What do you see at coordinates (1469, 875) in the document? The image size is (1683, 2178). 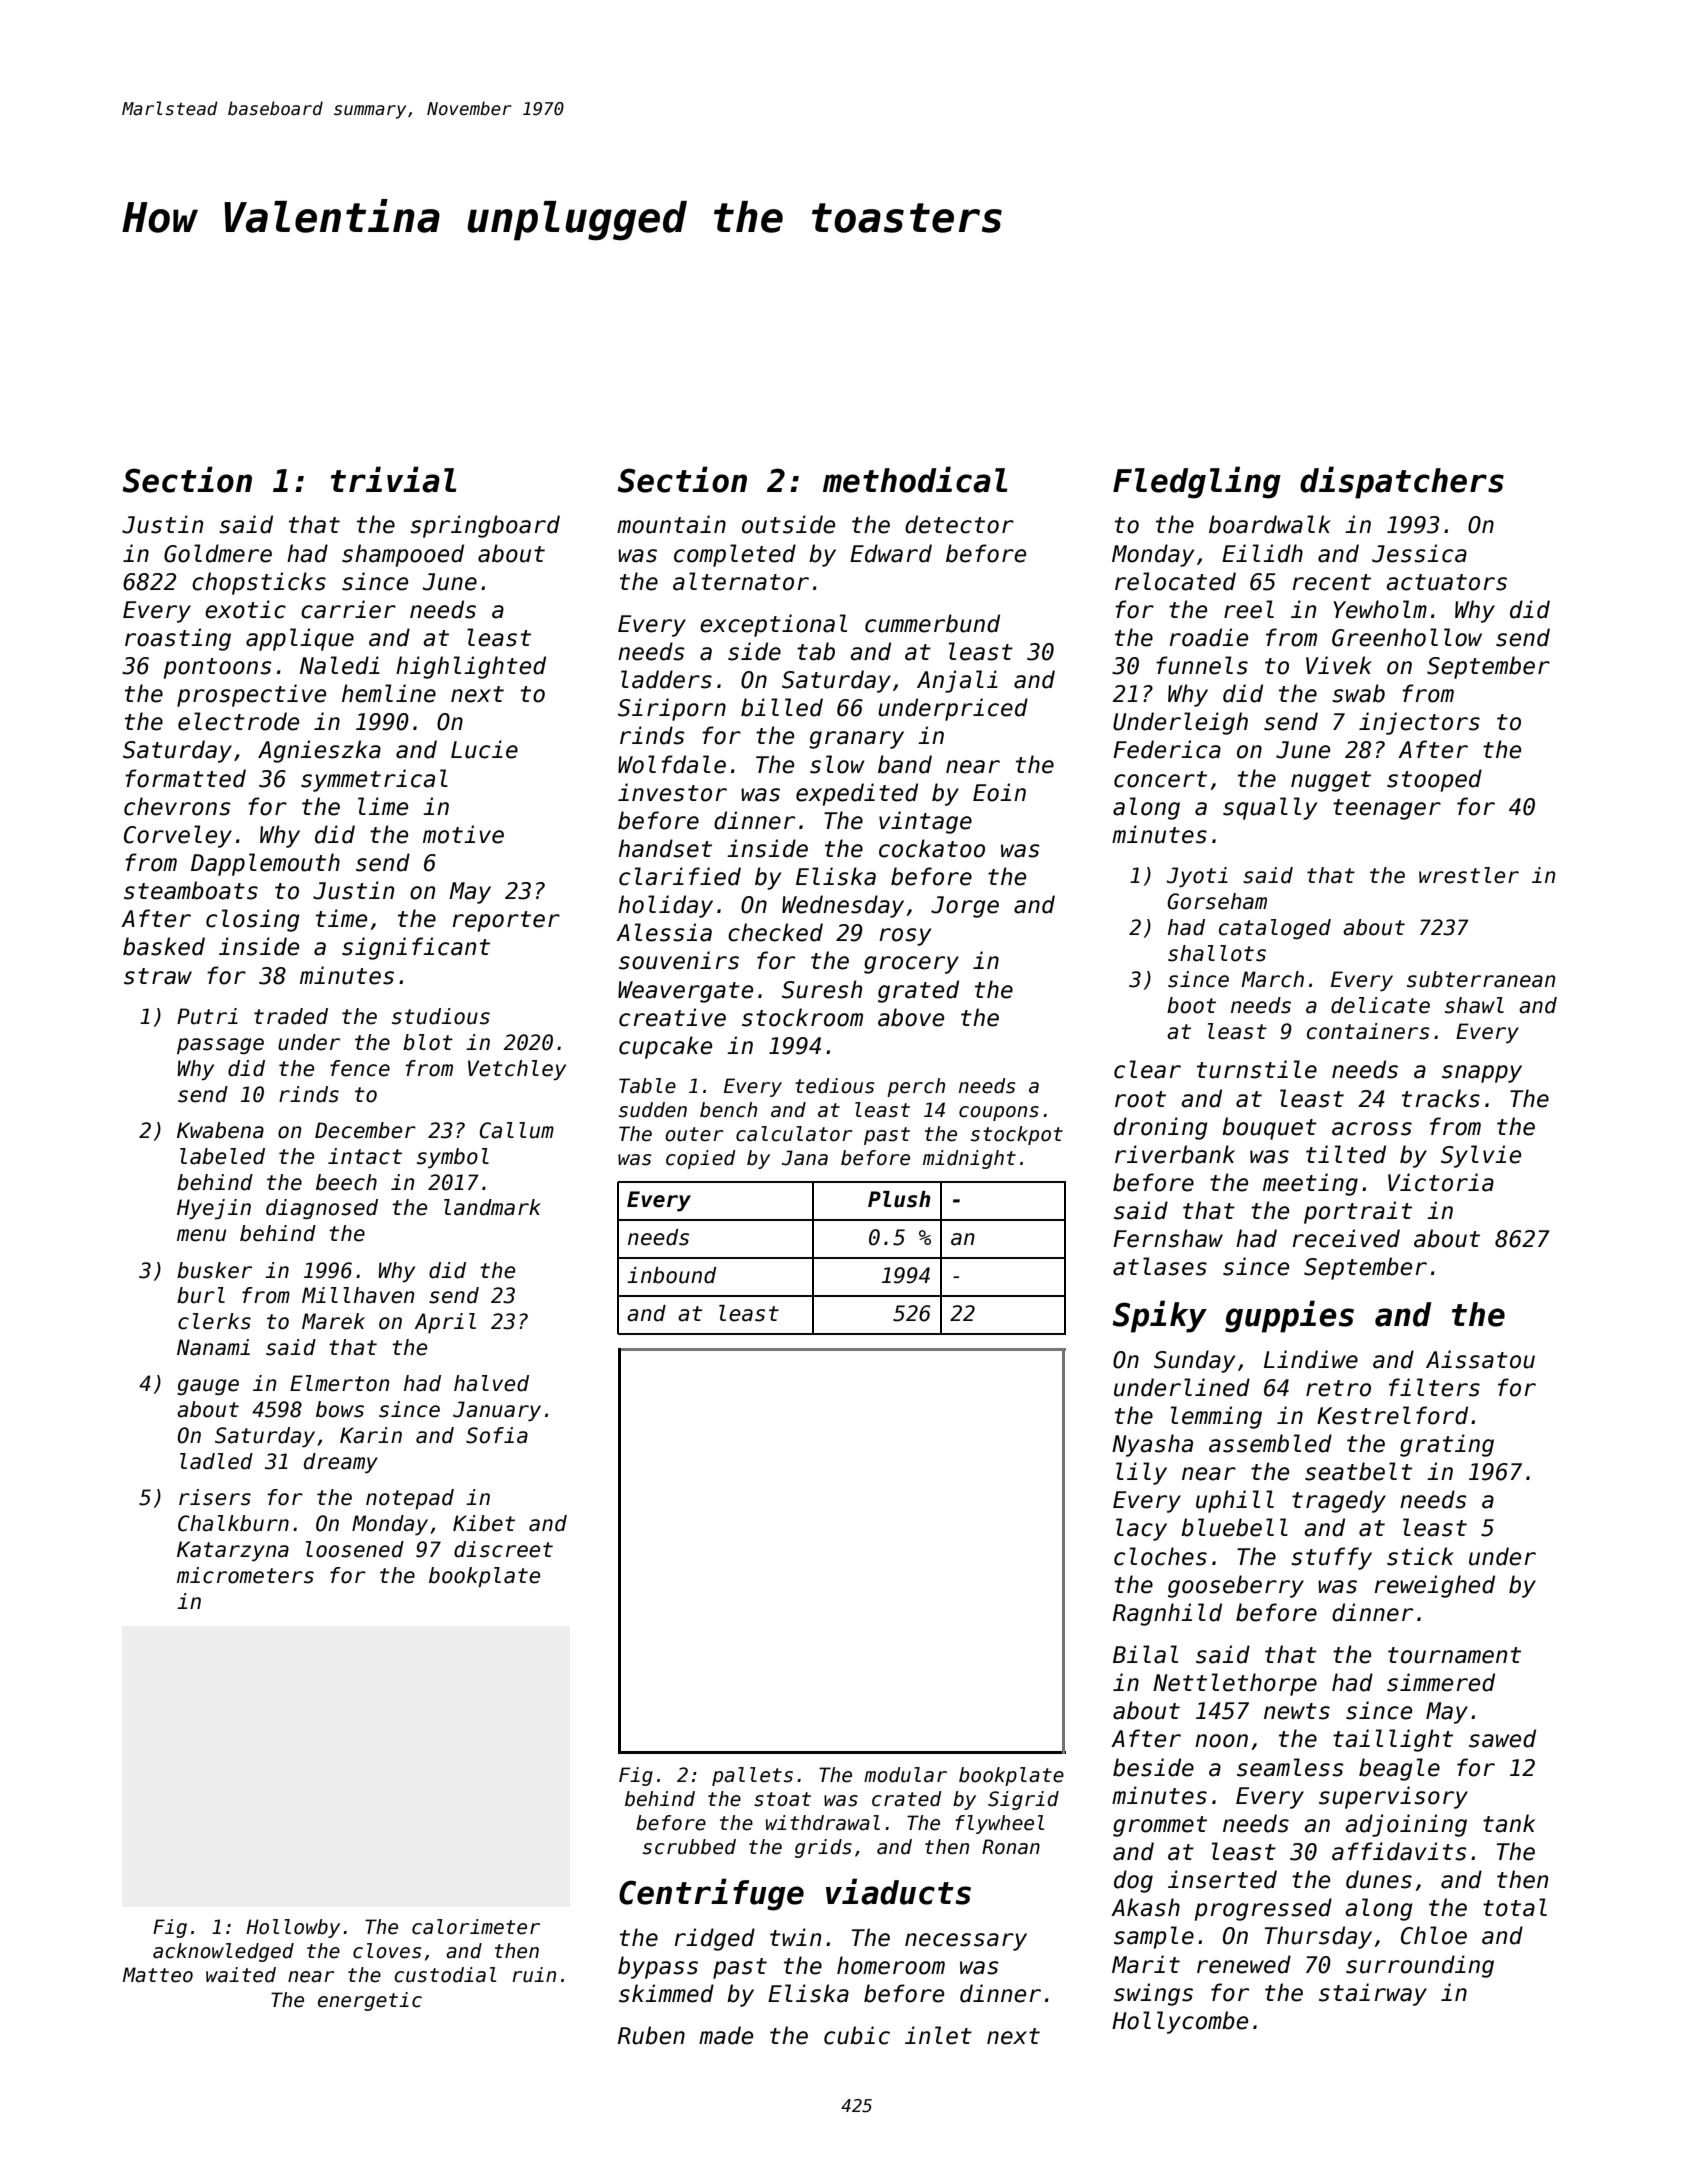 I see `wrestler` at bounding box center [1469, 875].
